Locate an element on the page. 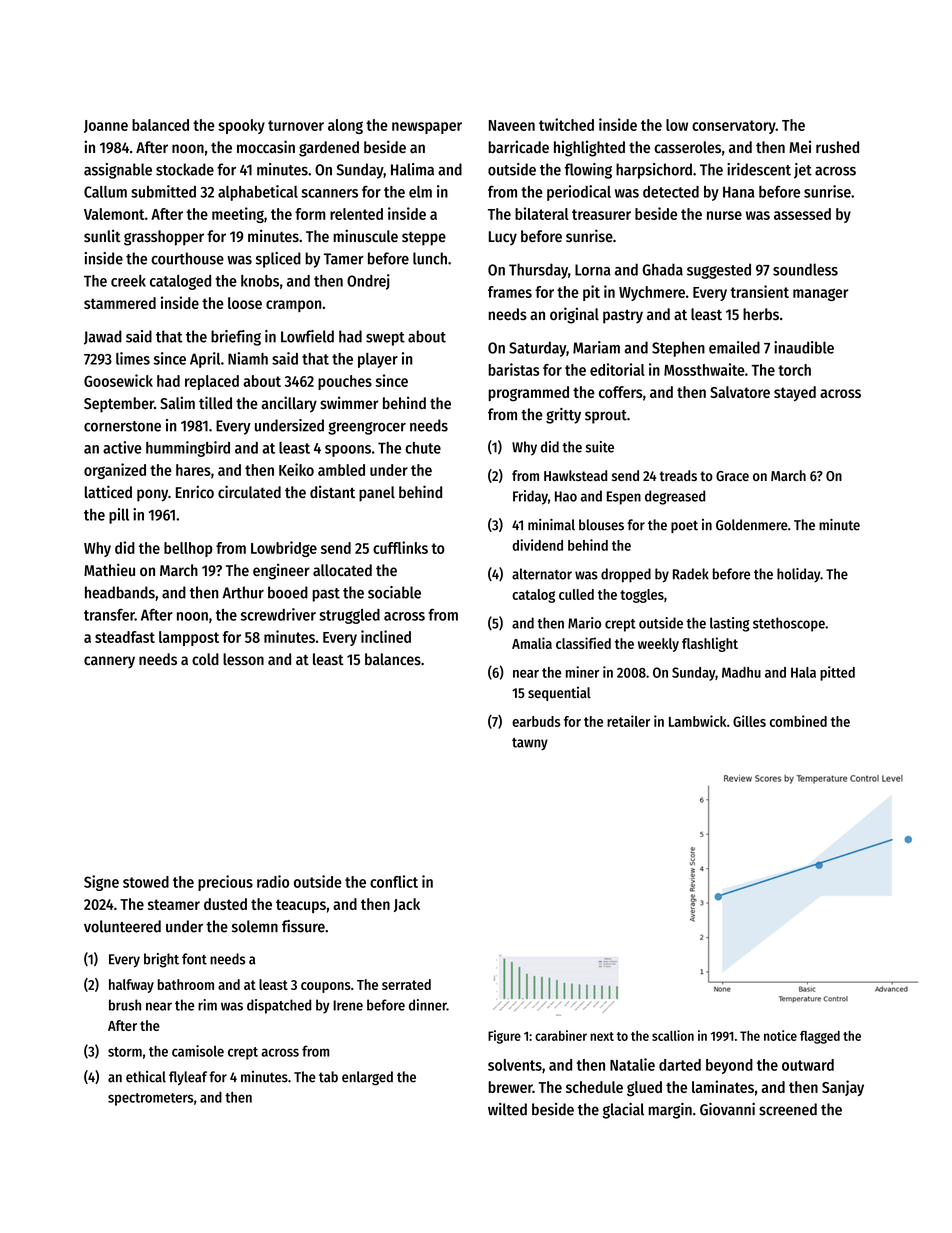 The height and width of the document is (1233, 952). newspaper is located at coordinates (427, 128).
